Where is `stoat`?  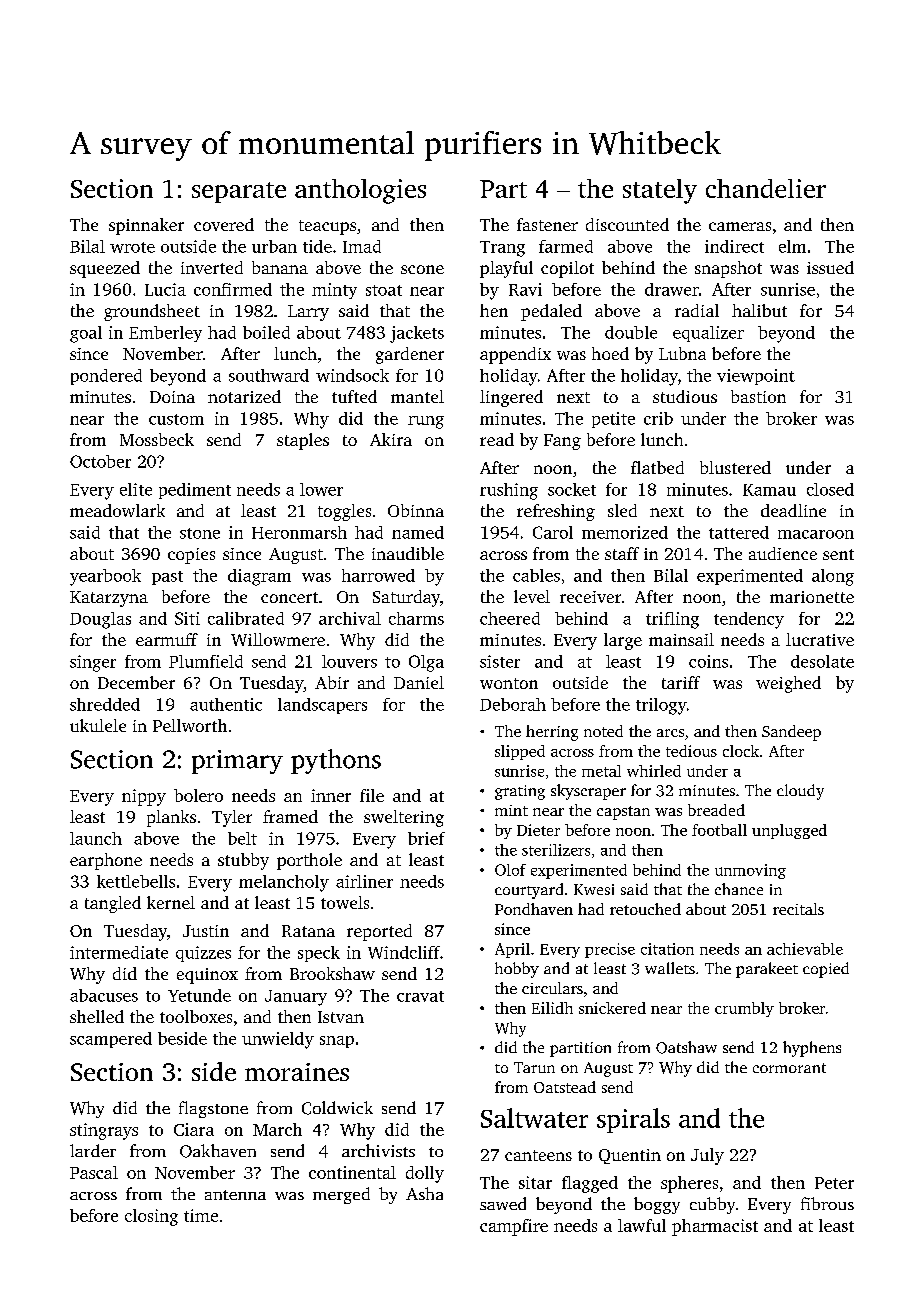
stoat is located at coordinates (384, 290).
